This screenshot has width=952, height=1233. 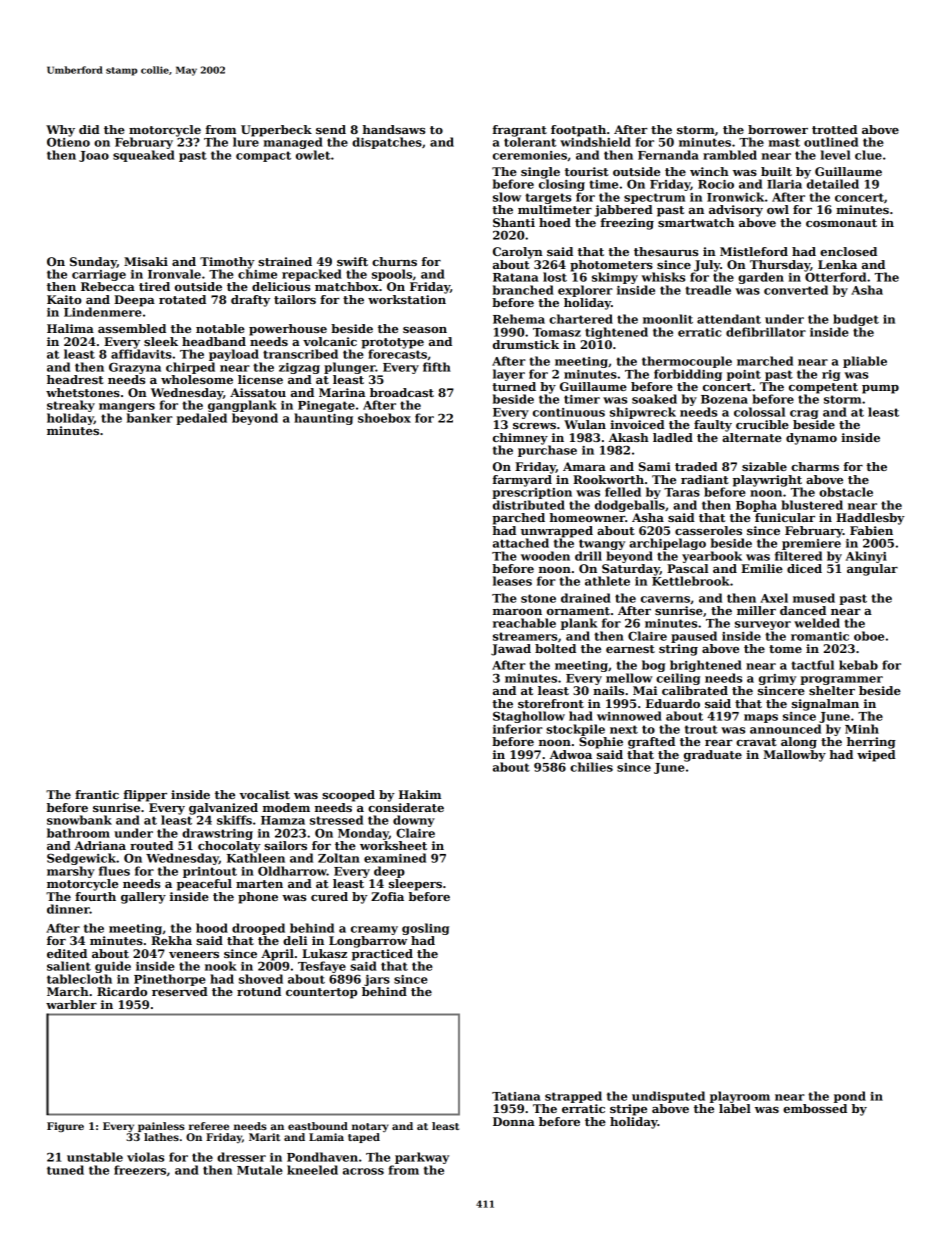 I want to click on send, so click(x=331, y=129).
